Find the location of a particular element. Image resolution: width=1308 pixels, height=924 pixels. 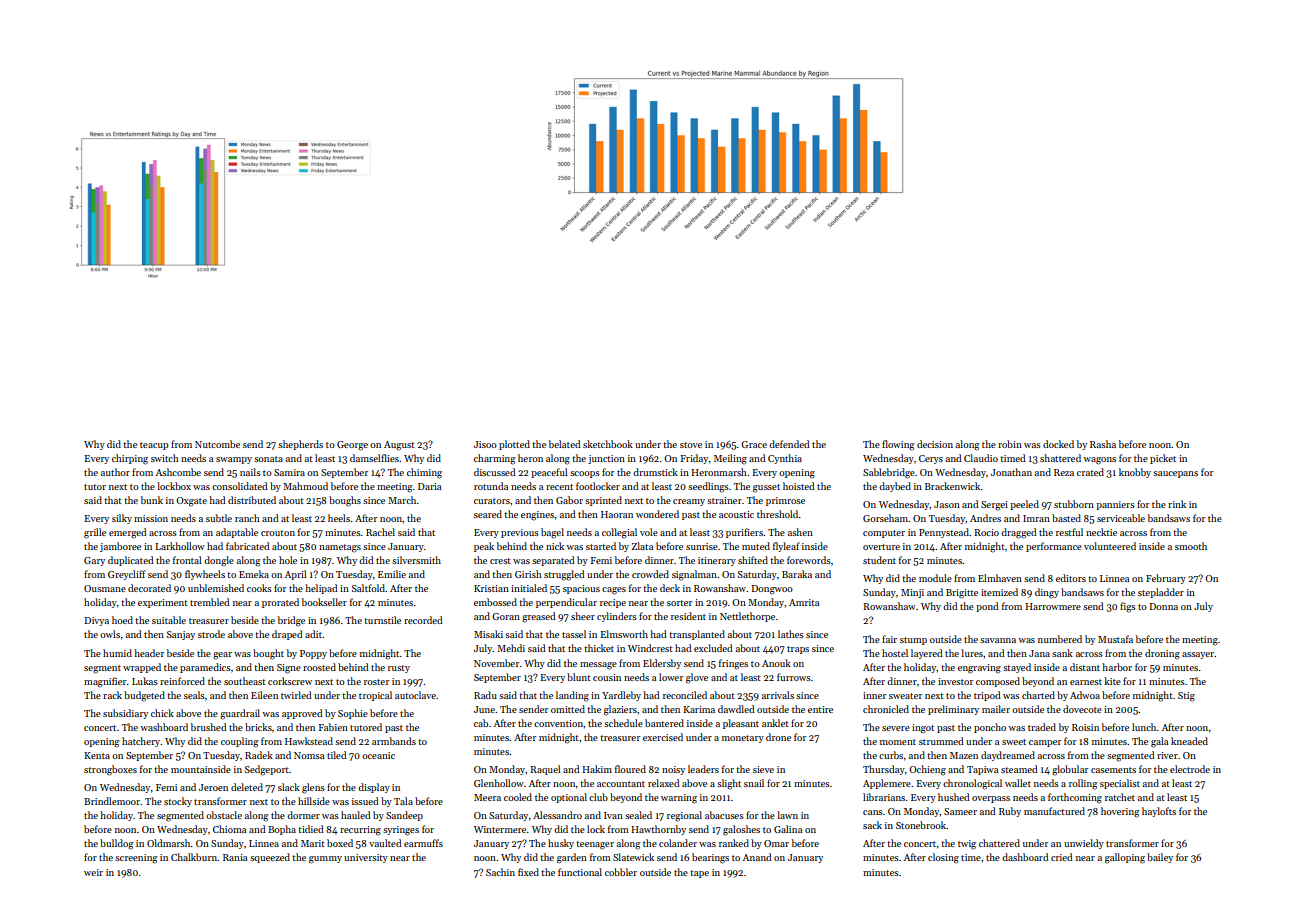

crated is located at coordinates (1090, 472).
